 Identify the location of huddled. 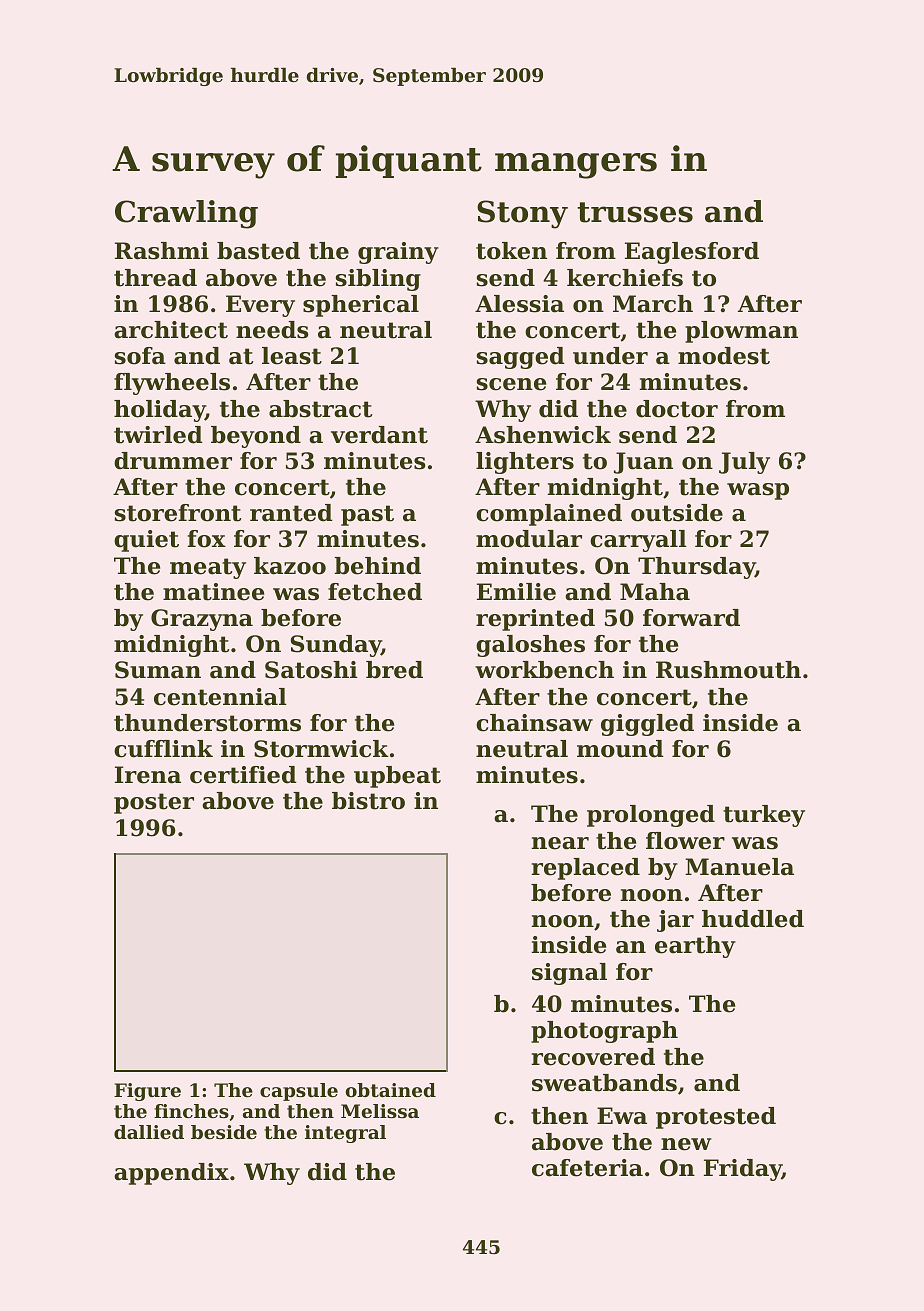
(753, 919).
